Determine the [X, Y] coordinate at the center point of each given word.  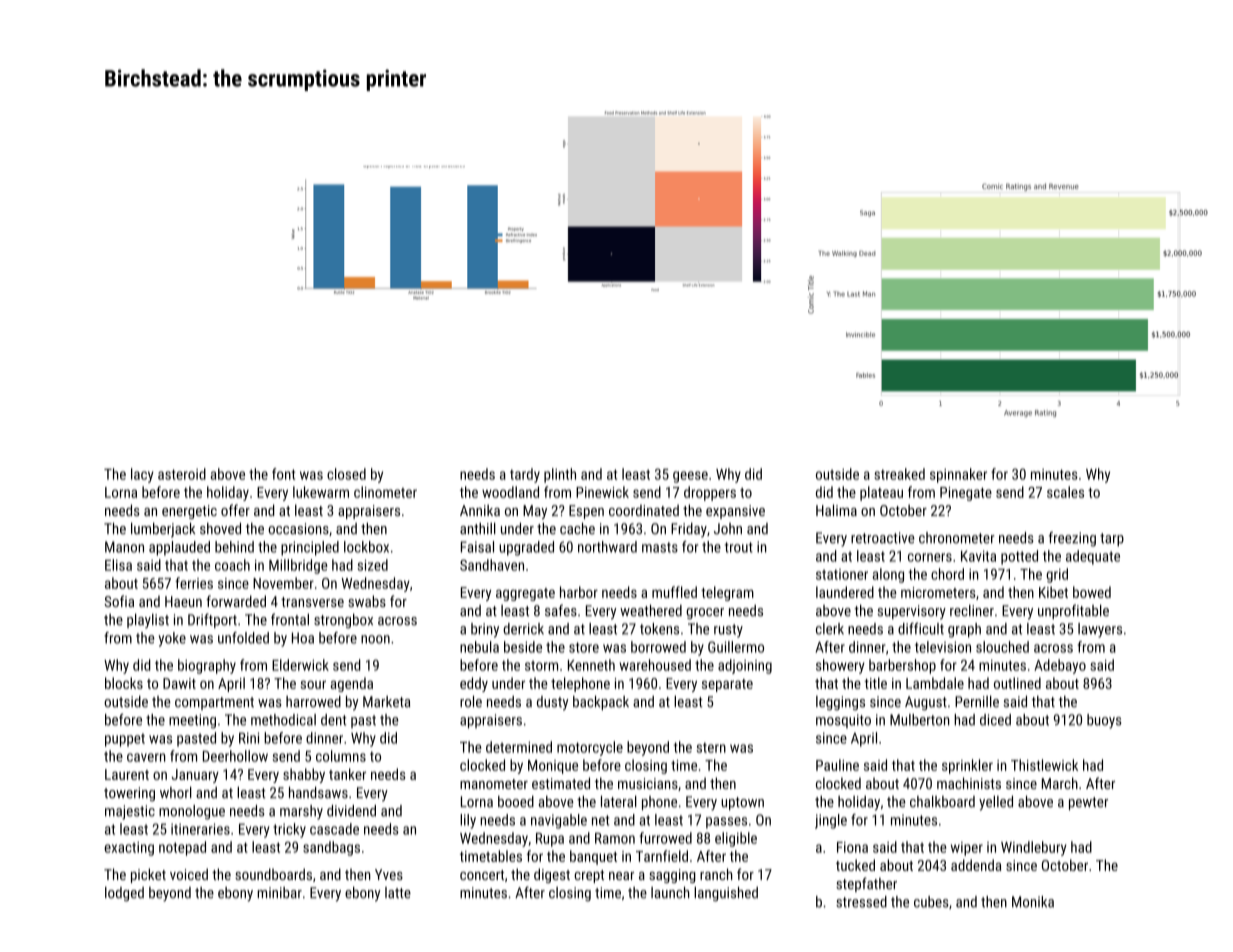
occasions [298, 529]
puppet [125, 740]
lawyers [1100, 630]
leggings [840, 703]
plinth [560, 475]
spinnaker [958, 475]
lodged [124, 894]
